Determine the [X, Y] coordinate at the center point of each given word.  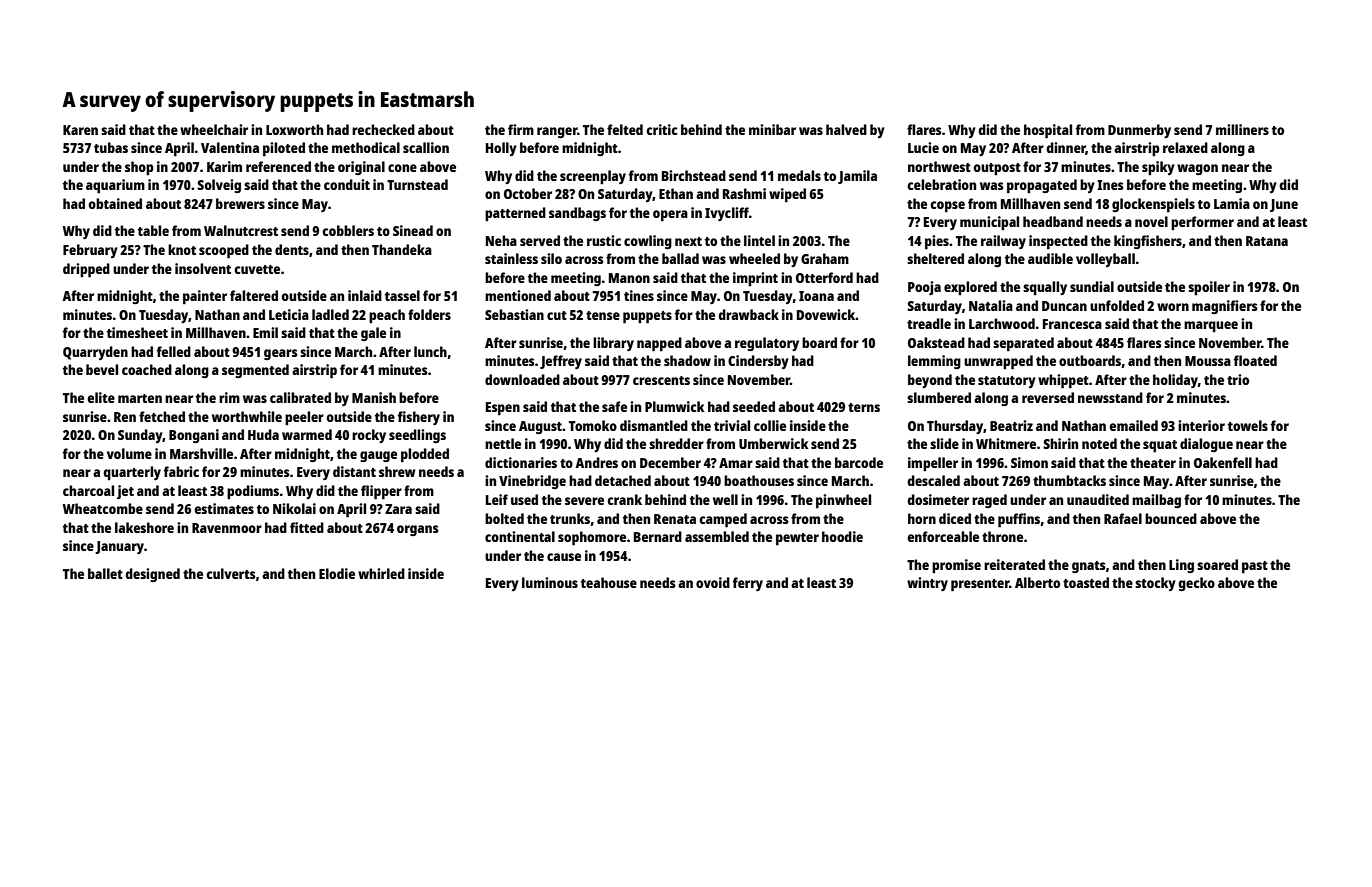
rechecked [383, 129]
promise [956, 566]
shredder [676, 443]
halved [846, 129]
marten [140, 398]
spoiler [1209, 288]
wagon [1197, 169]
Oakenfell [1223, 462]
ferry [748, 584]
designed [152, 575]
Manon [629, 278]
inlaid [365, 295]
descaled [933, 480]
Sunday [140, 436]
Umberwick [774, 443]
